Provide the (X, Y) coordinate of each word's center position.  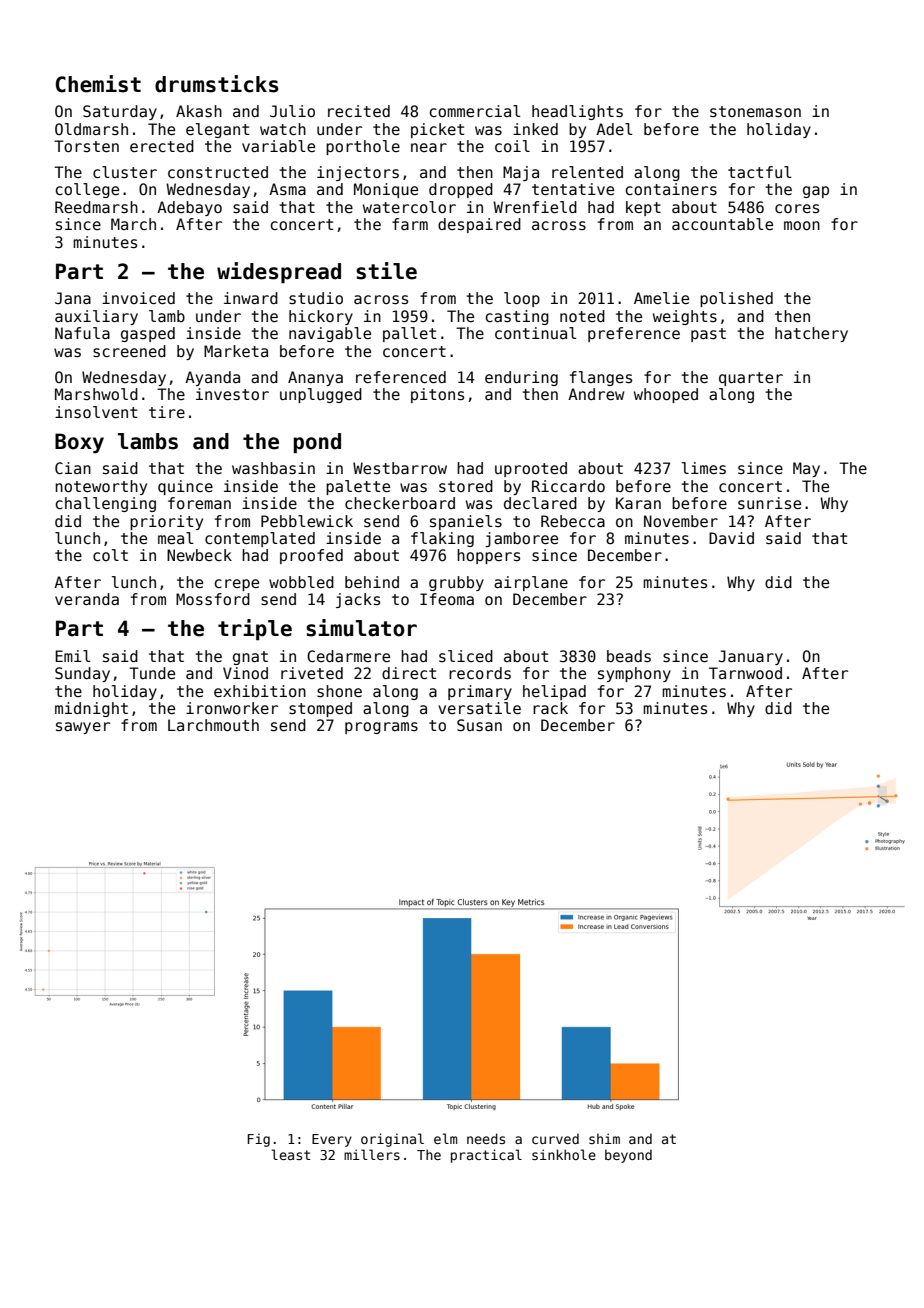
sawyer (83, 728)
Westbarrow (400, 468)
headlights (577, 112)
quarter (751, 379)
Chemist (98, 84)
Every (332, 1140)
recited (359, 111)
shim (604, 1138)
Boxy (79, 443)
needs (486, 1138)
